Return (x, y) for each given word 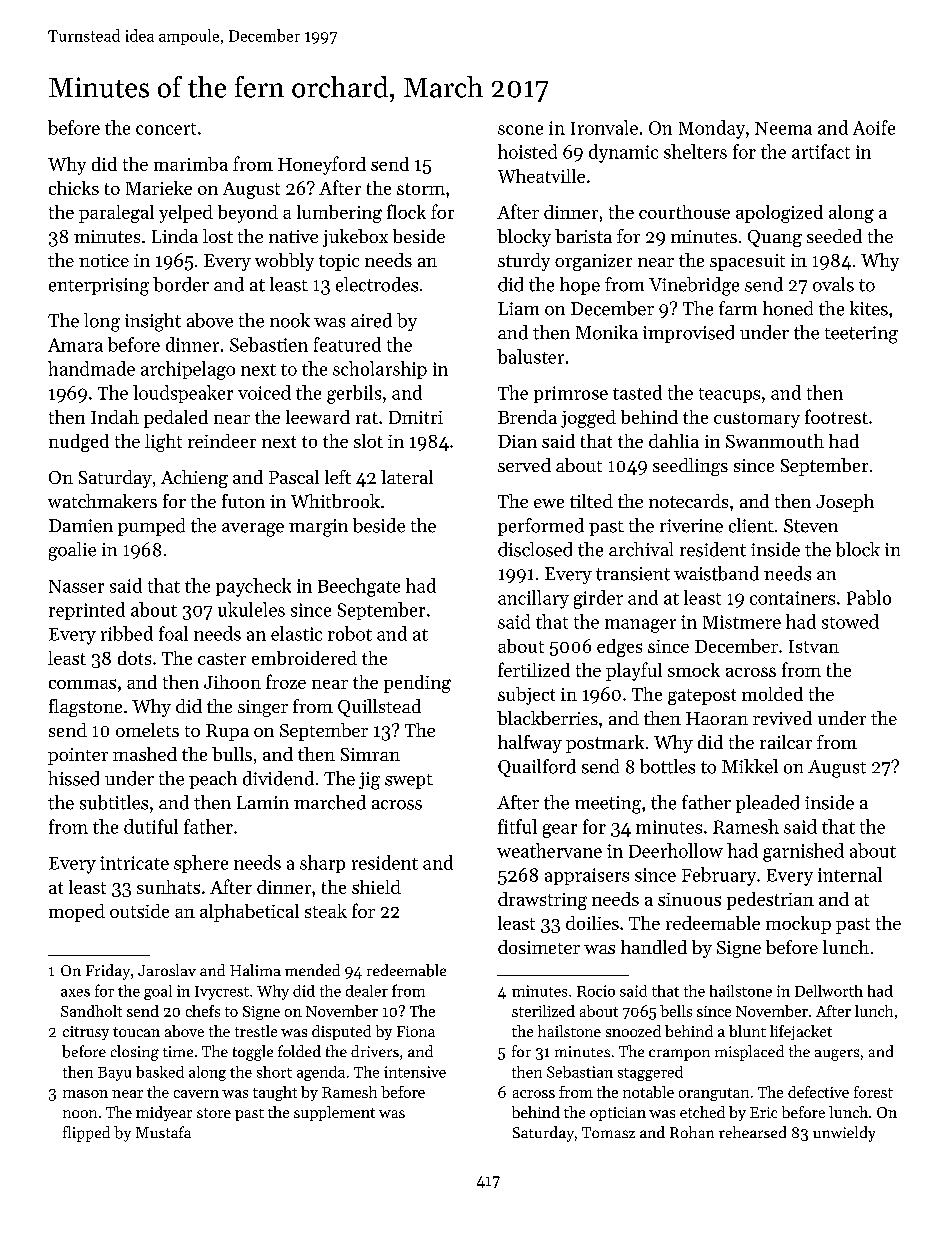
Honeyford (322, 165)
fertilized (534, 669)
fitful (517, 826)
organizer (593, 262)
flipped (86, 1134)
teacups (729, 395)
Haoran (717, 718)
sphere (201, 864)
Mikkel (750, 766)
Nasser (76, 586)
